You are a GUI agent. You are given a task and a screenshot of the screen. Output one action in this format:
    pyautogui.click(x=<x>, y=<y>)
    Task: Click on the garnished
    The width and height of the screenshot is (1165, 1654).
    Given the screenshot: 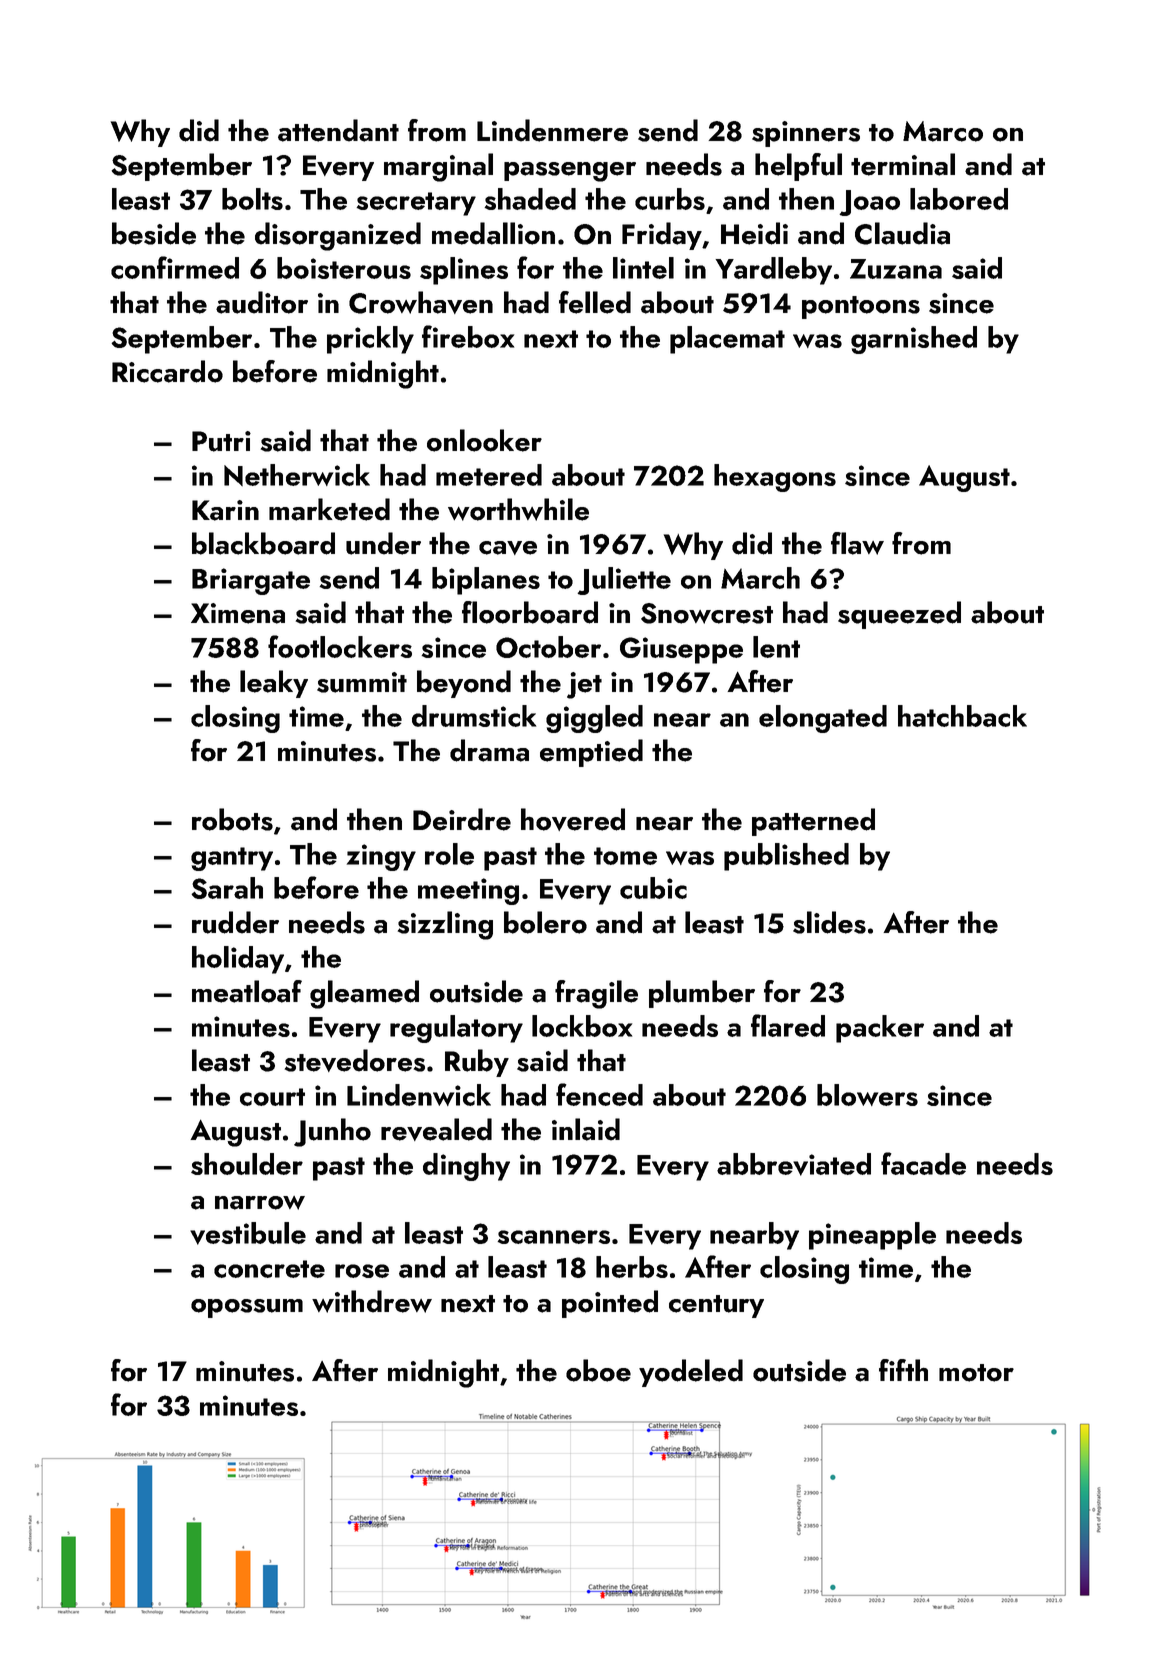 What is the action you would take?
    pyautogui.click(x=914, y=340)
